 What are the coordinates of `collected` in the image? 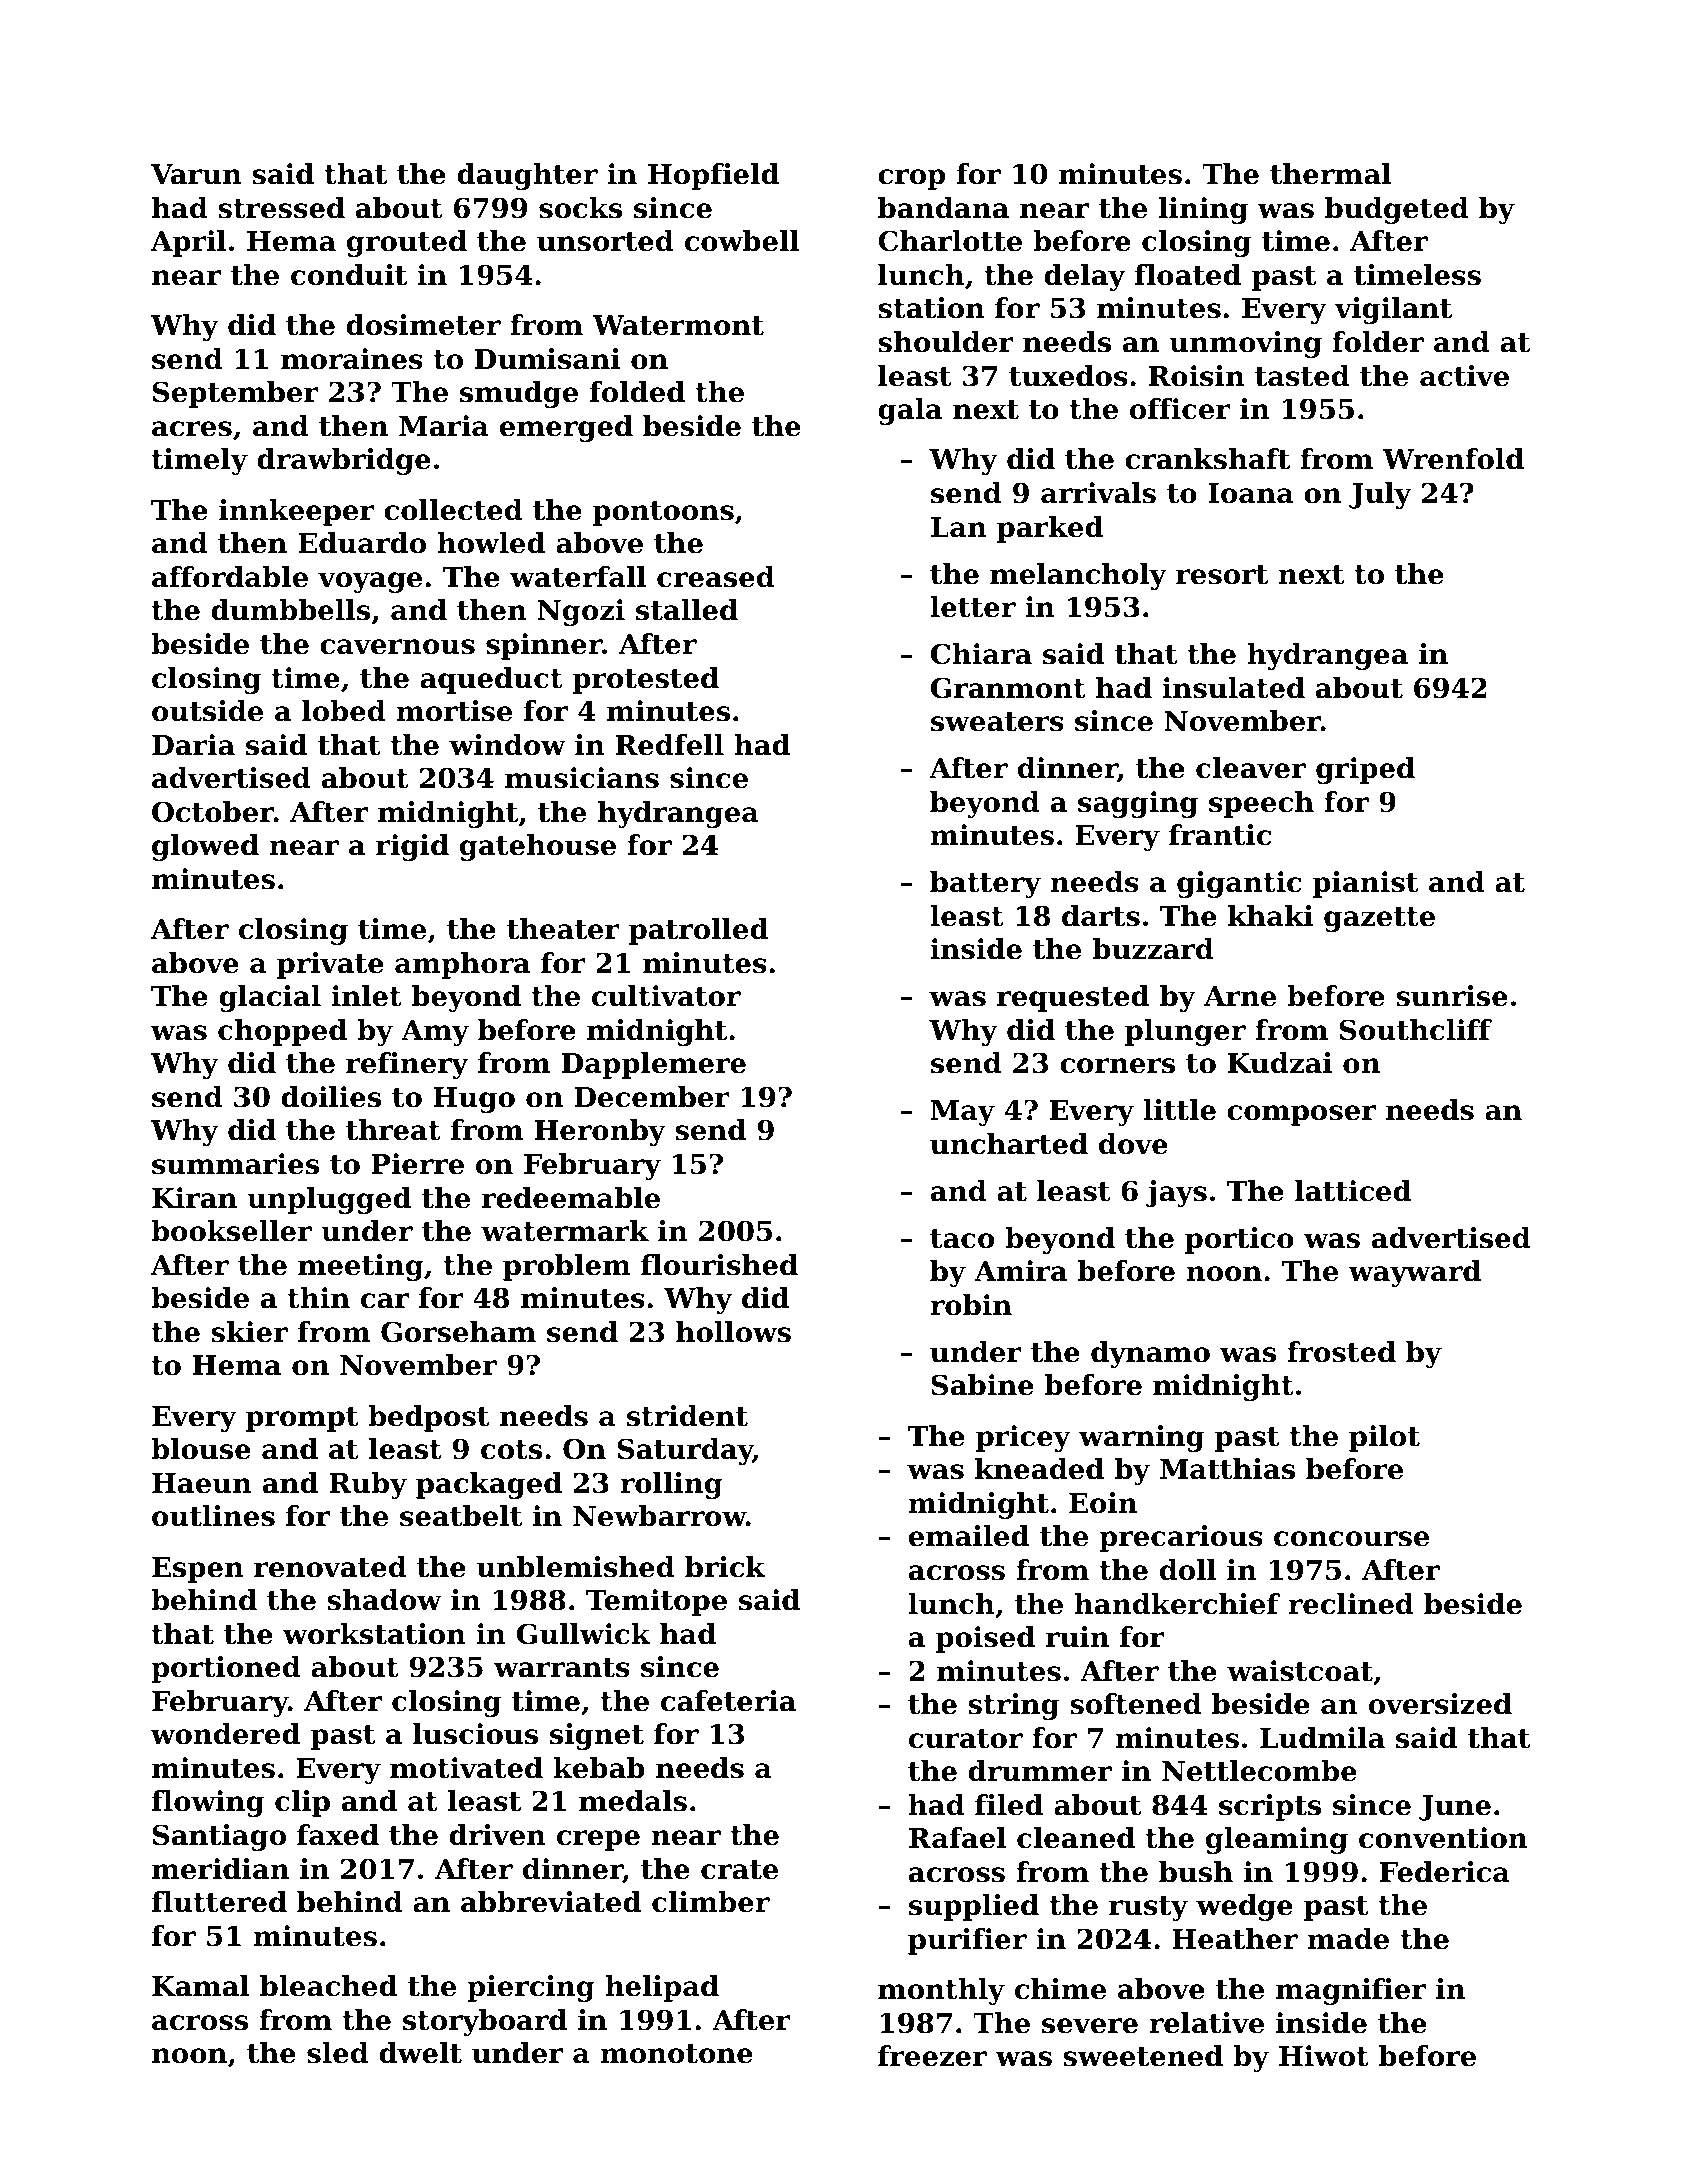 It's located at (453, 510).
